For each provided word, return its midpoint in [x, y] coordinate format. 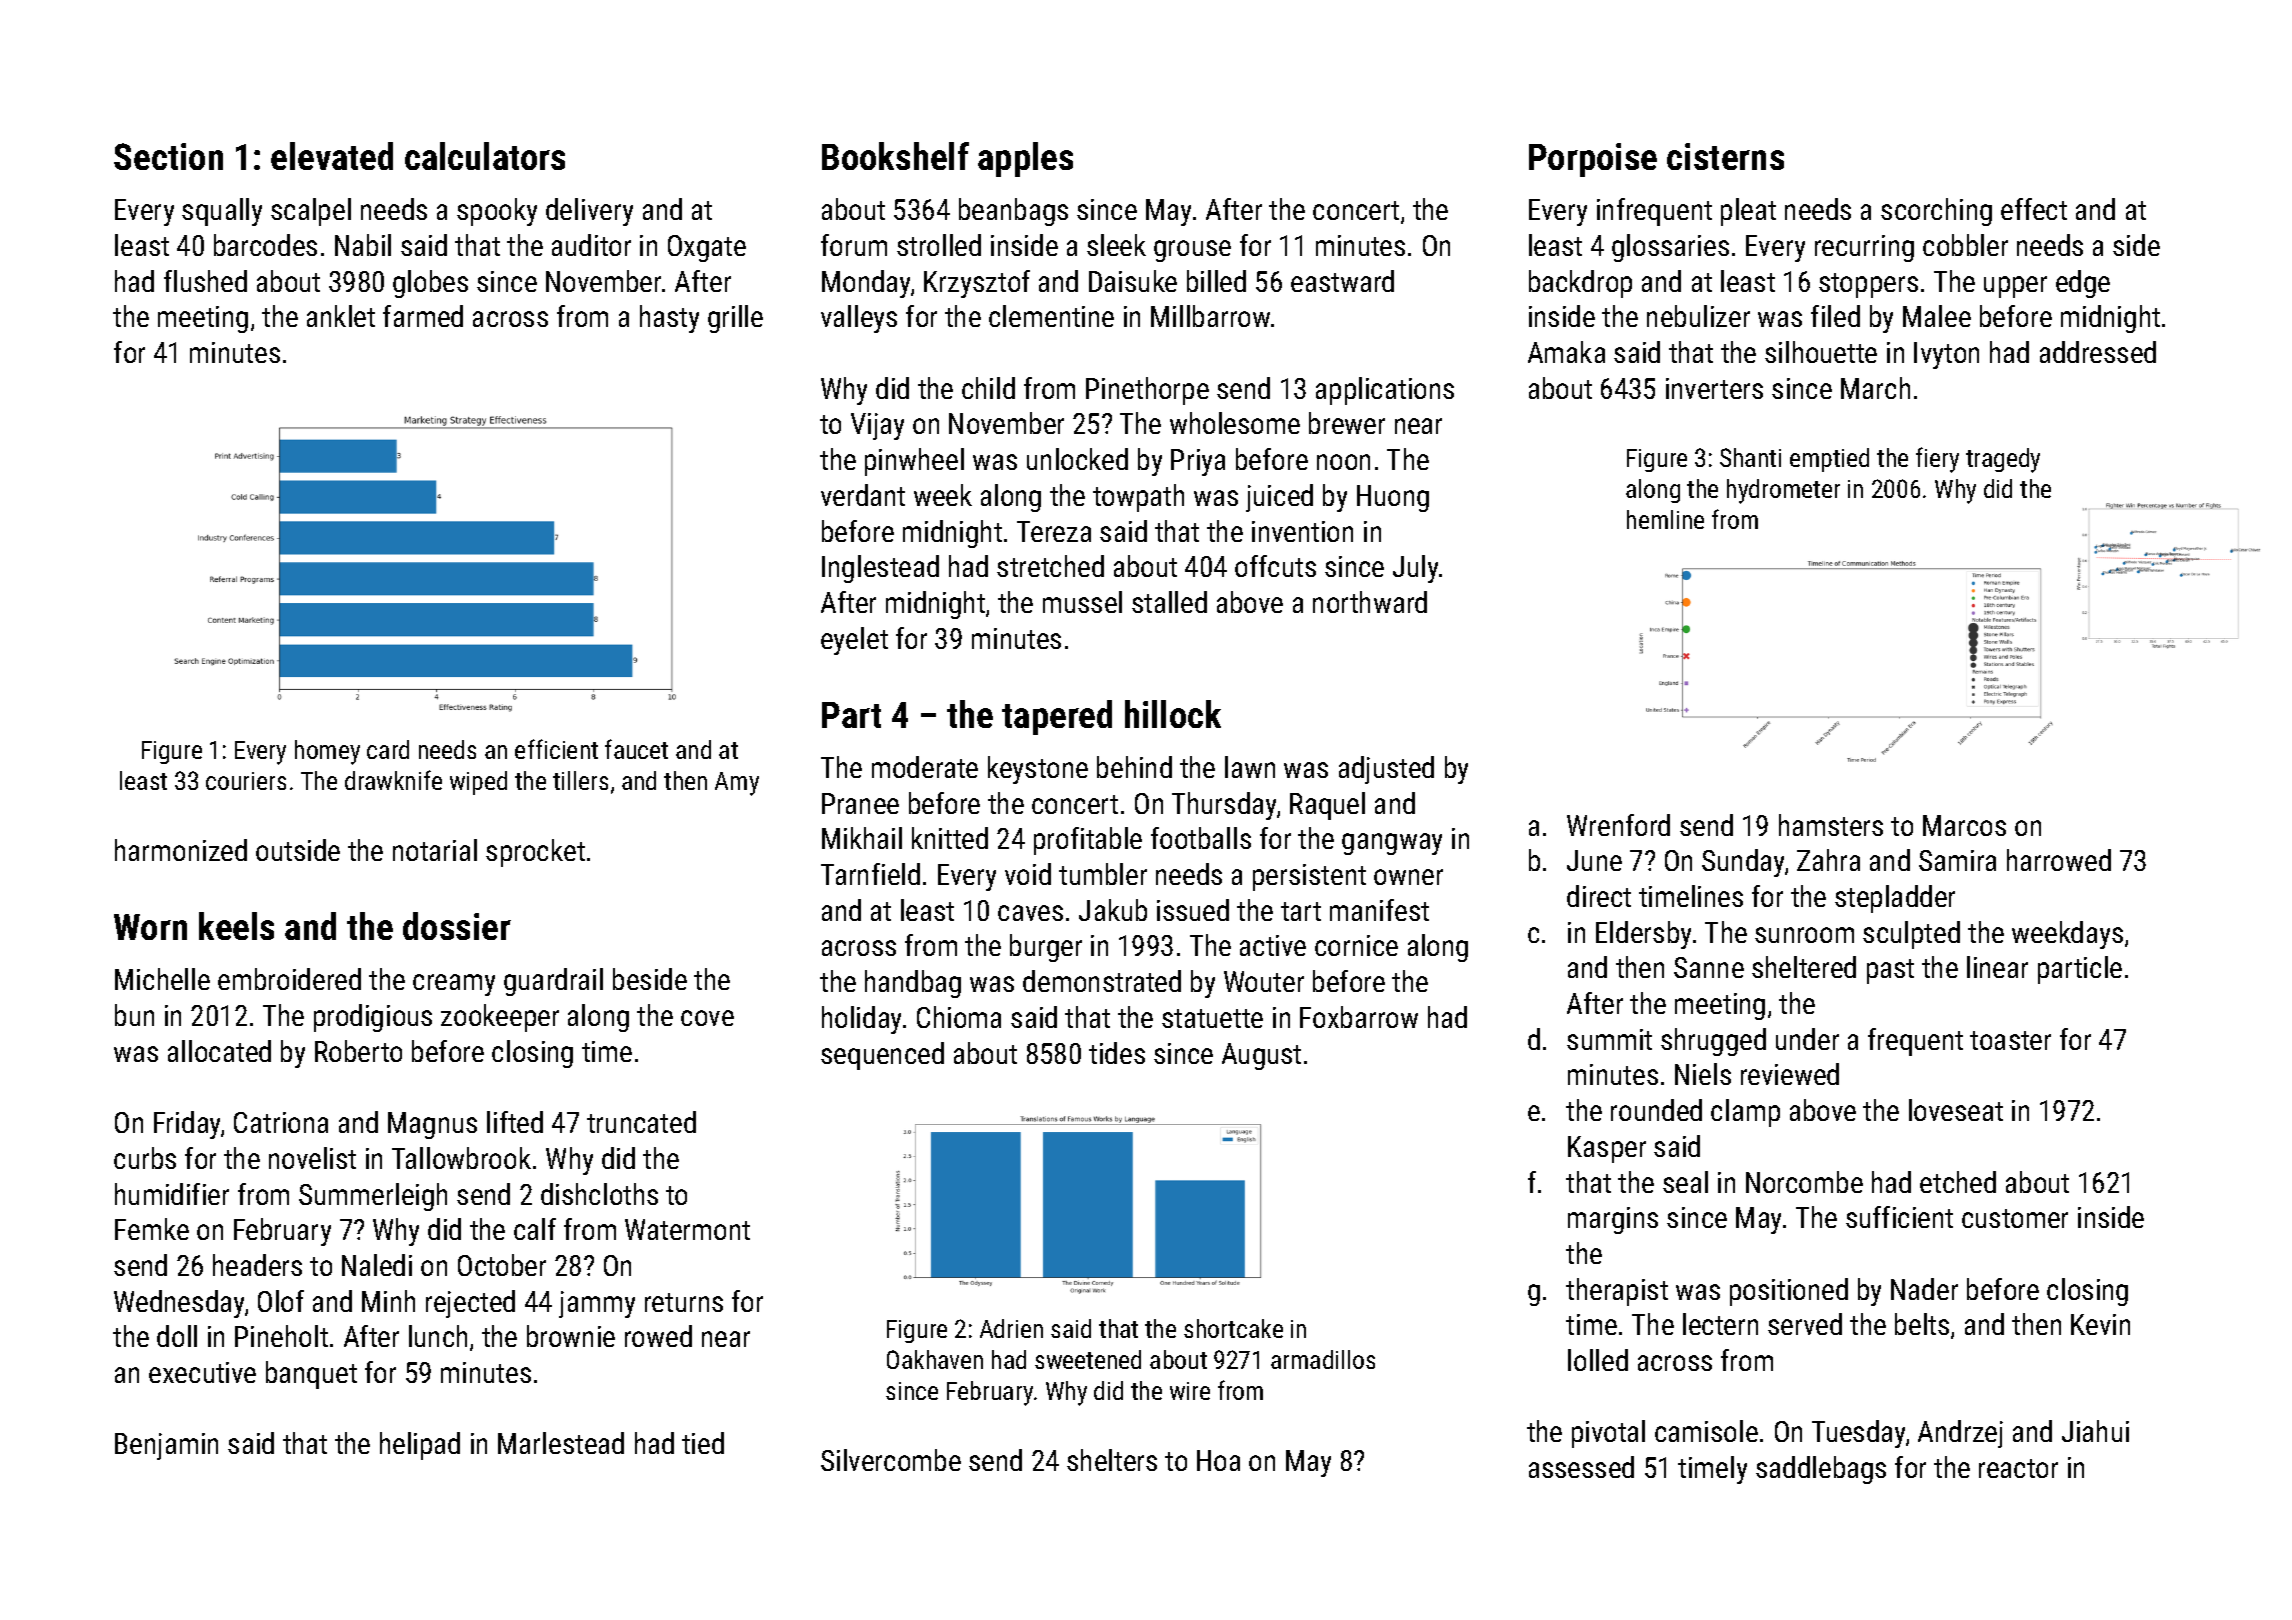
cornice [1356, 945]
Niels [1703, 1074]
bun [134, 1015]
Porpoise [1593, 160]
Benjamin [166, 1446]
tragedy [2003, 460]
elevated [332, 156]
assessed [1581, 1467]
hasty [669, 319]
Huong [1393, 498]
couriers [246, 781]
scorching [1936, 212]
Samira [1957, 860]
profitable [1088, 841]
